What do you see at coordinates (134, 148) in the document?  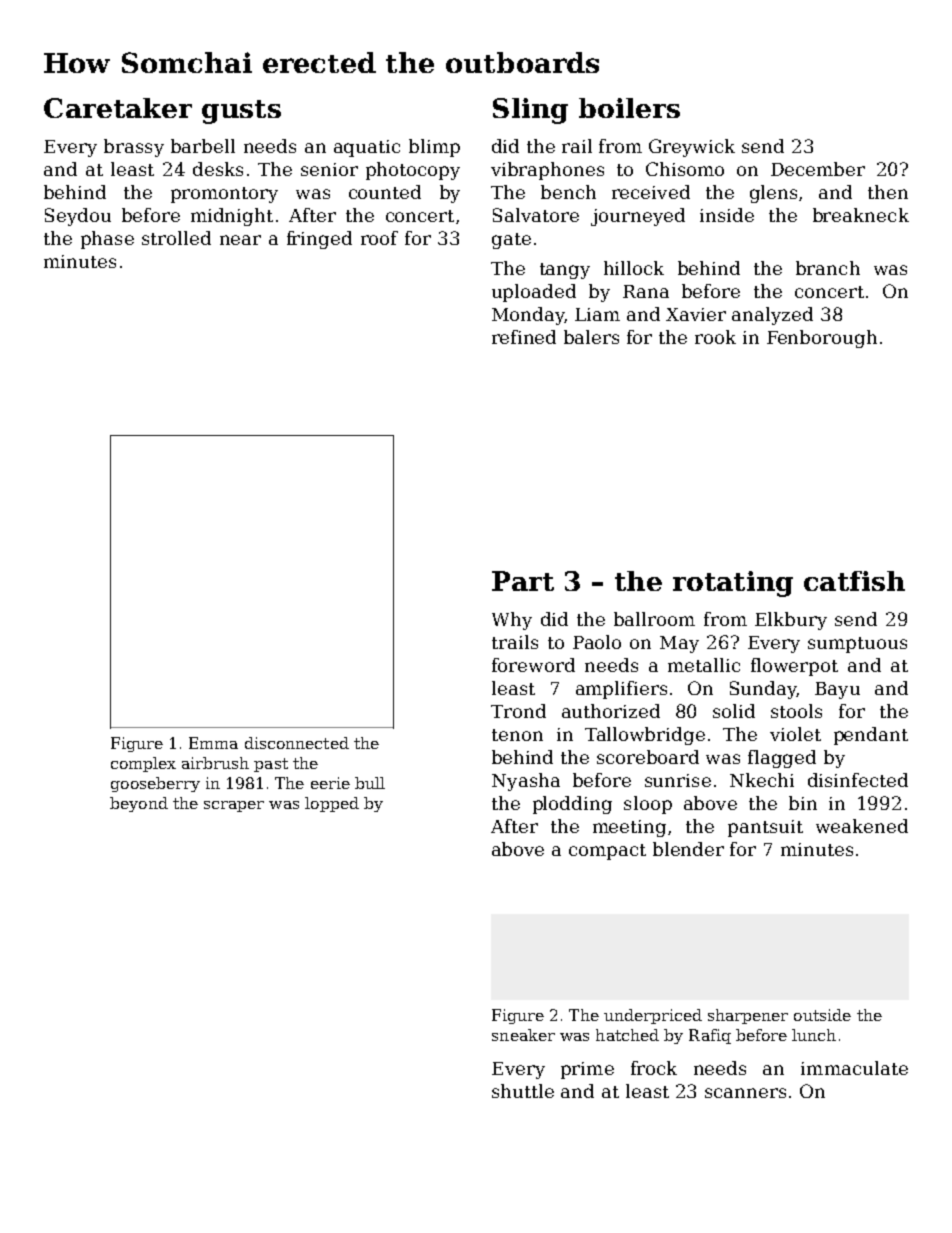 I see `brassy` at bounding box center [134, 148].
